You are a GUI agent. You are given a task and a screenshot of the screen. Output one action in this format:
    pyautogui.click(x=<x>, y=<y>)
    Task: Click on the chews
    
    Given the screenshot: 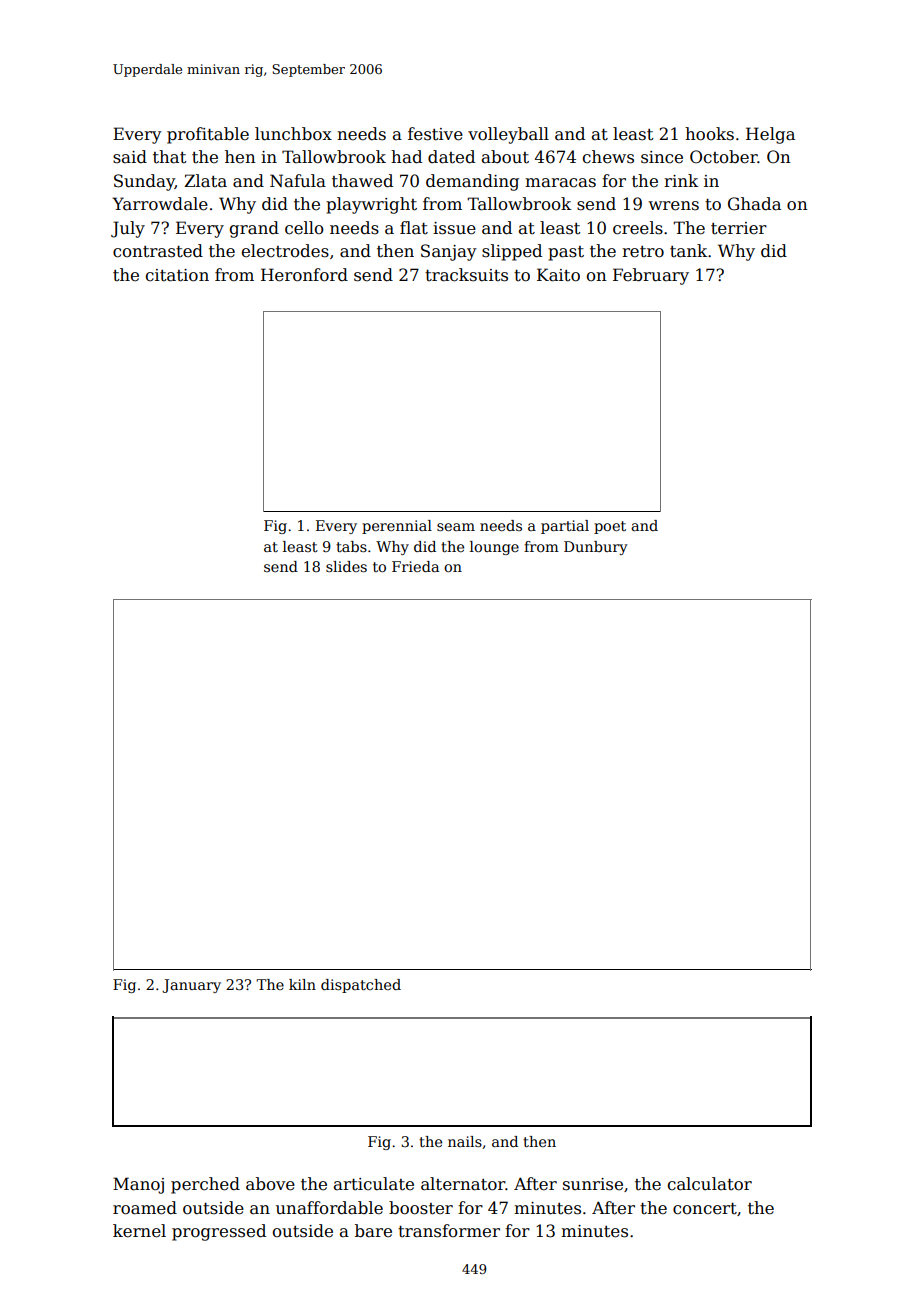 What is the action you would take?
    pyautogui.click(x=608, y=157)
